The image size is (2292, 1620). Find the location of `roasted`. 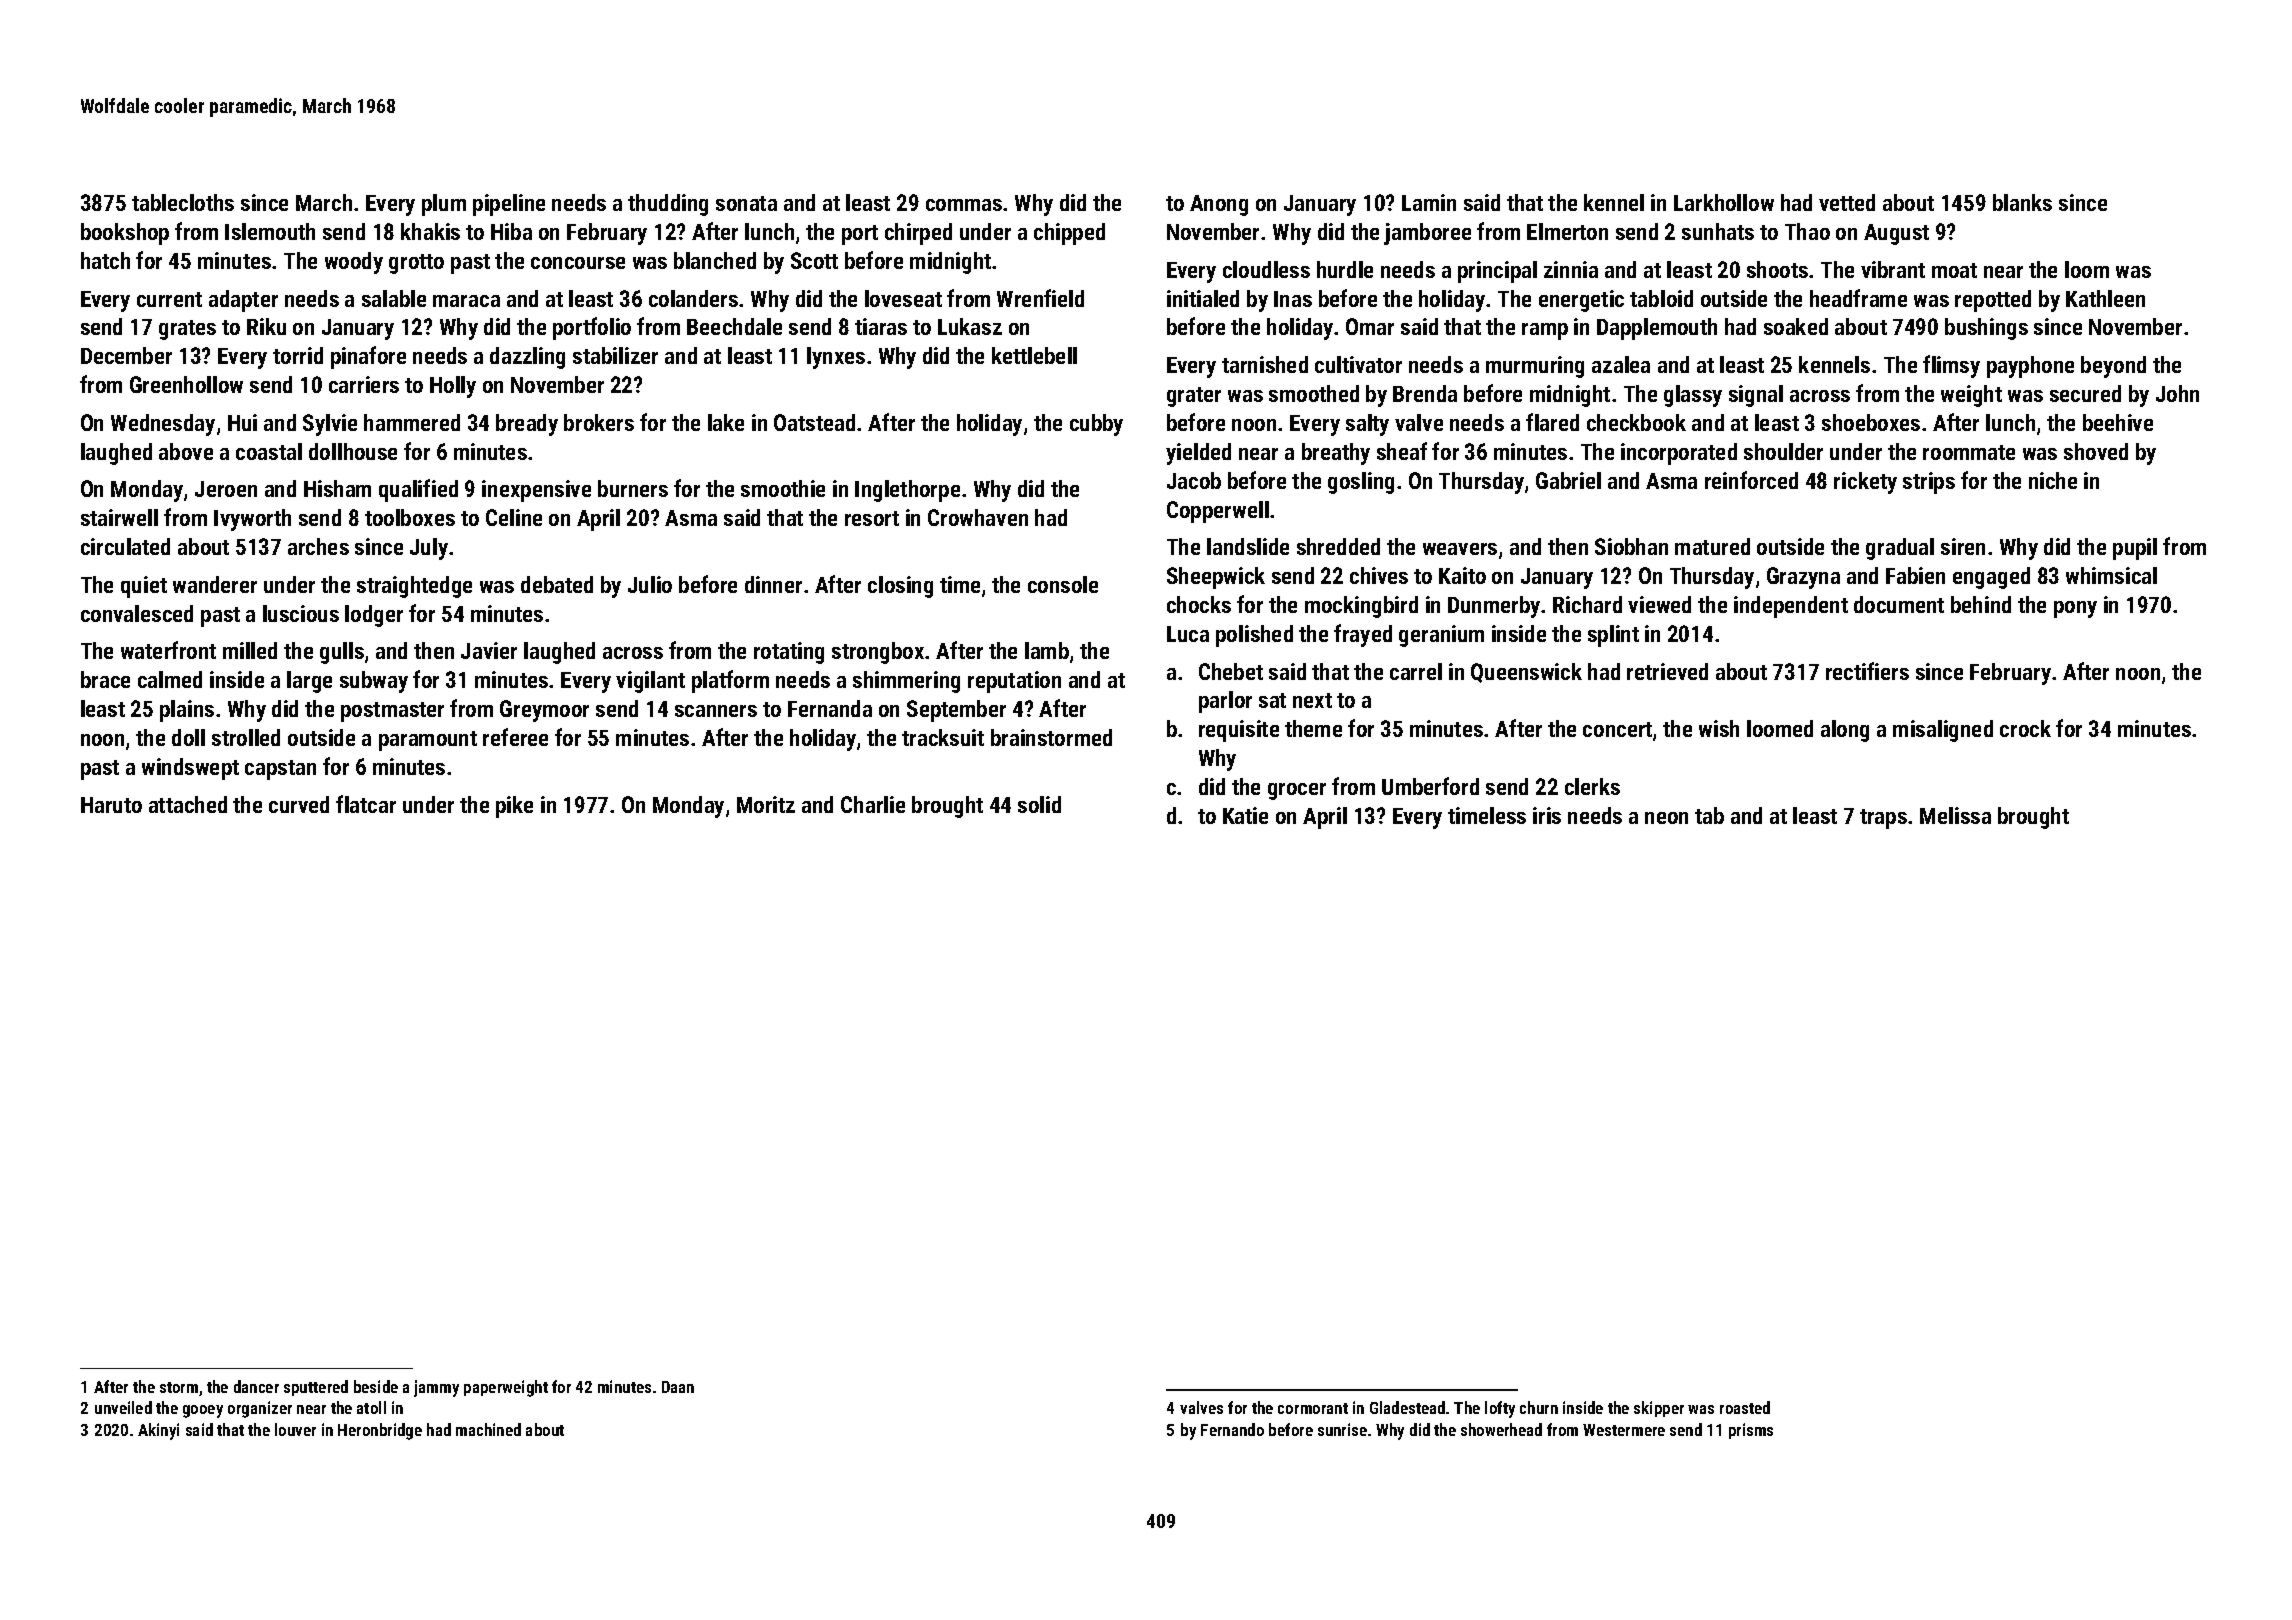

roasted is located at coordinates (1745, 1407).
